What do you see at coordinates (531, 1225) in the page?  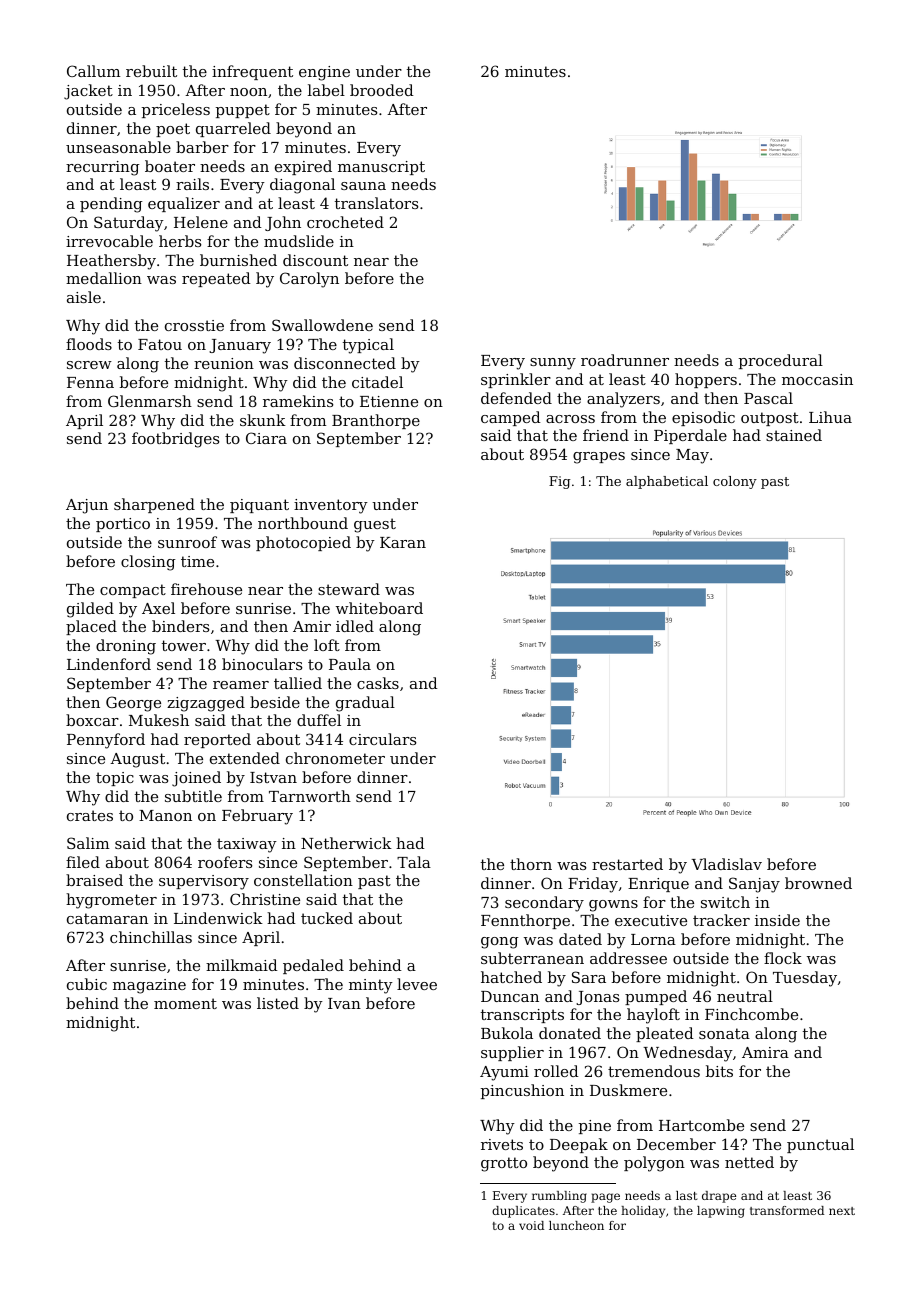 I see `void` at bounding box center [531, 1225].
